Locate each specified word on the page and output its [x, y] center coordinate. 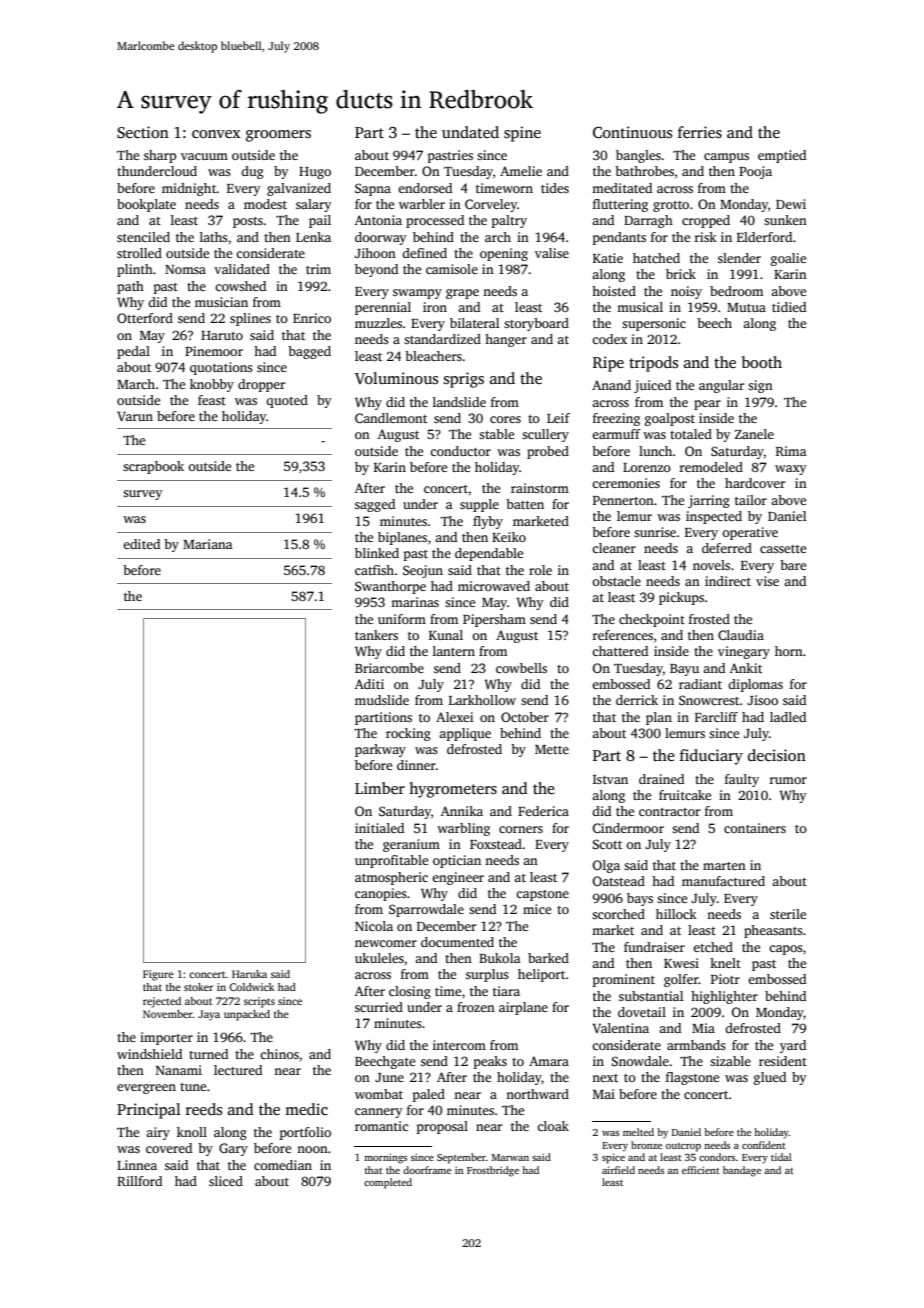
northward [537, 1094]
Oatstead [619, 881]
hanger [506, 340]
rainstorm [540, 488]
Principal [149, 1111]
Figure [158, 975]
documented [457, 942]
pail [320, 221]
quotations [221, 368]
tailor [751, 500]
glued [770, 1078]
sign [760, 386]
